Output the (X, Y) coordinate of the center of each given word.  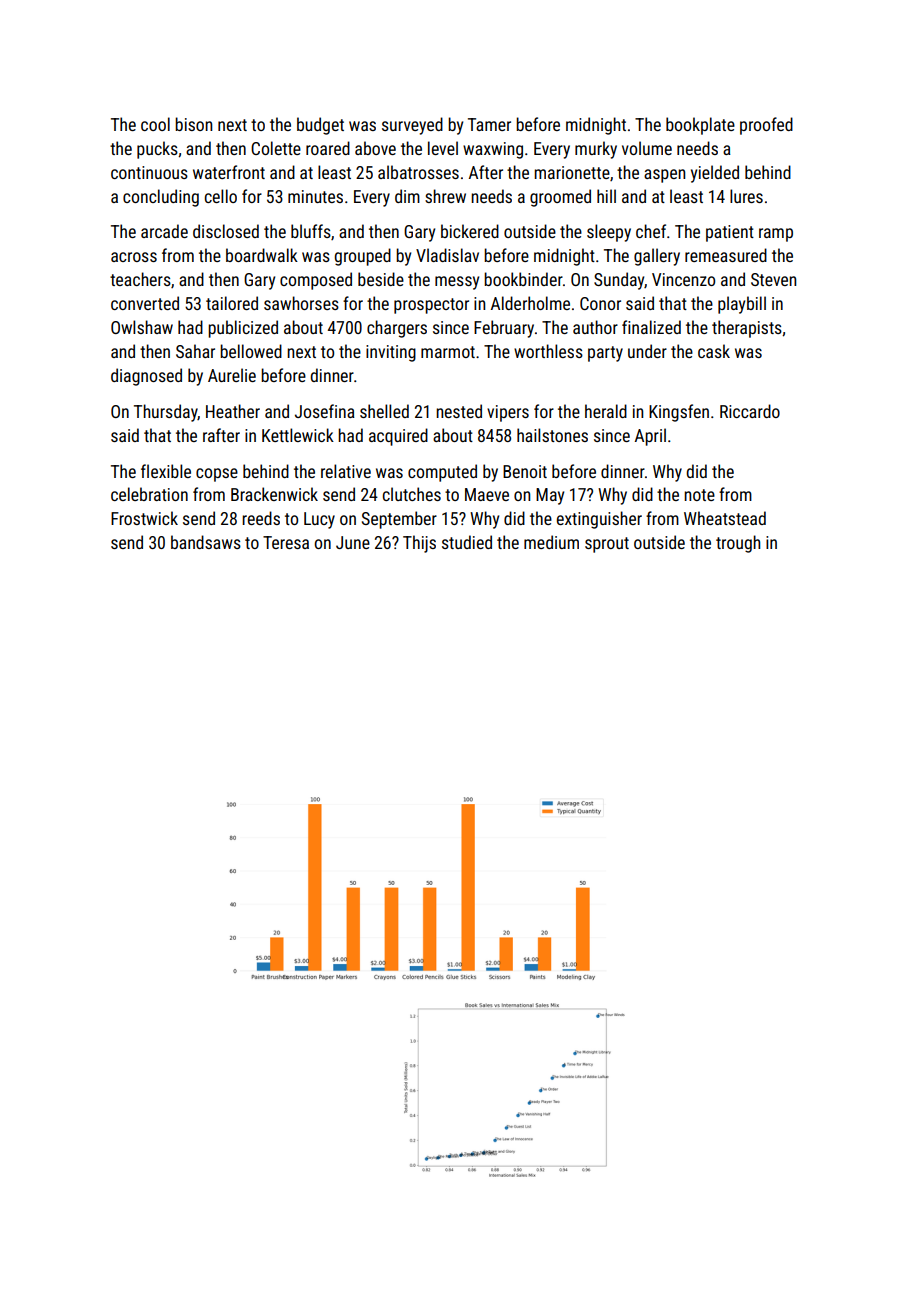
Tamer (489, 124)
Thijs (419, 544)
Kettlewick (298, 435)
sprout (607, 545)
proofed (766, 126)
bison (193, 124)
